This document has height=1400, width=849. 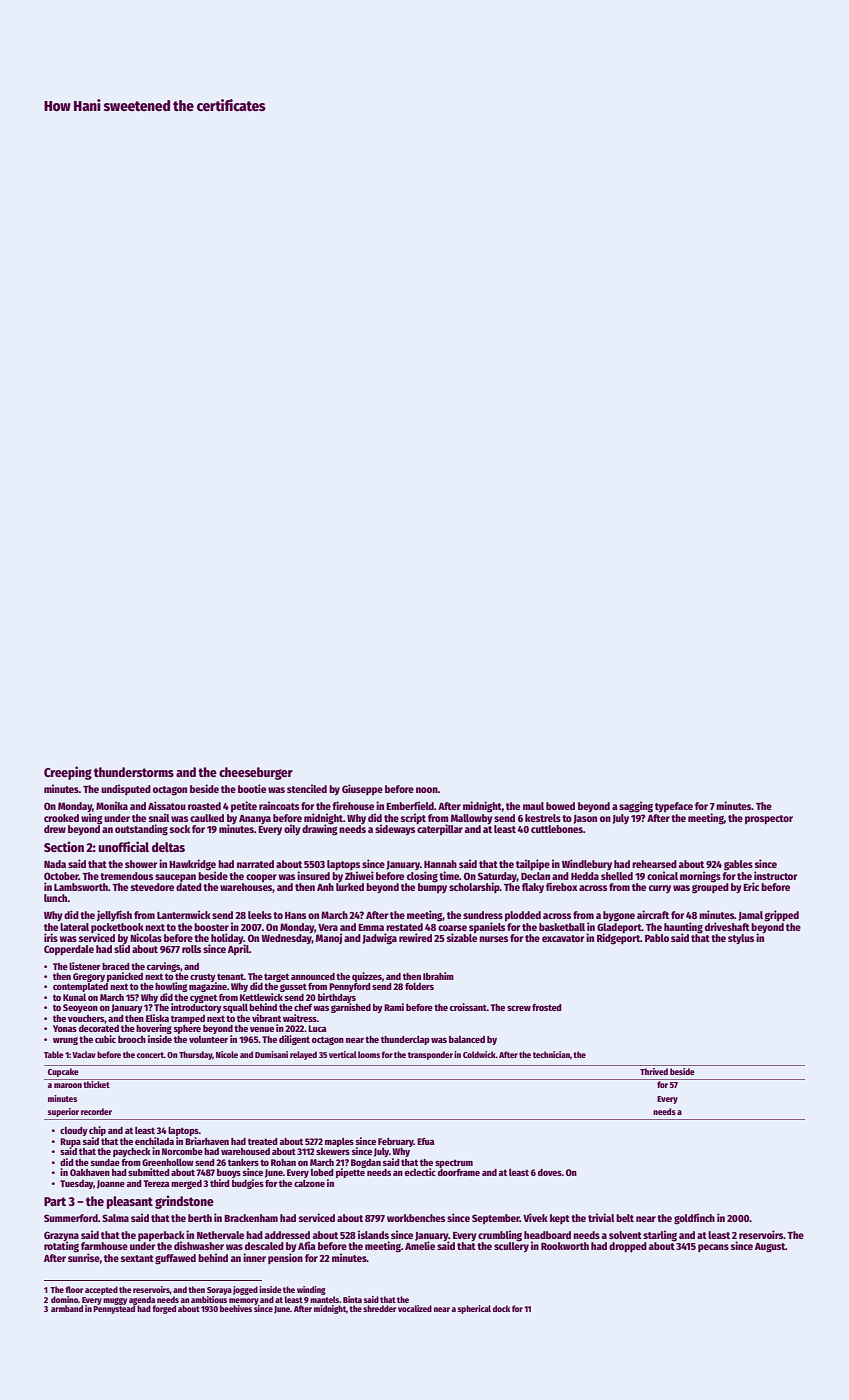 I want to click on caulked, so click(x=207, y=818).
